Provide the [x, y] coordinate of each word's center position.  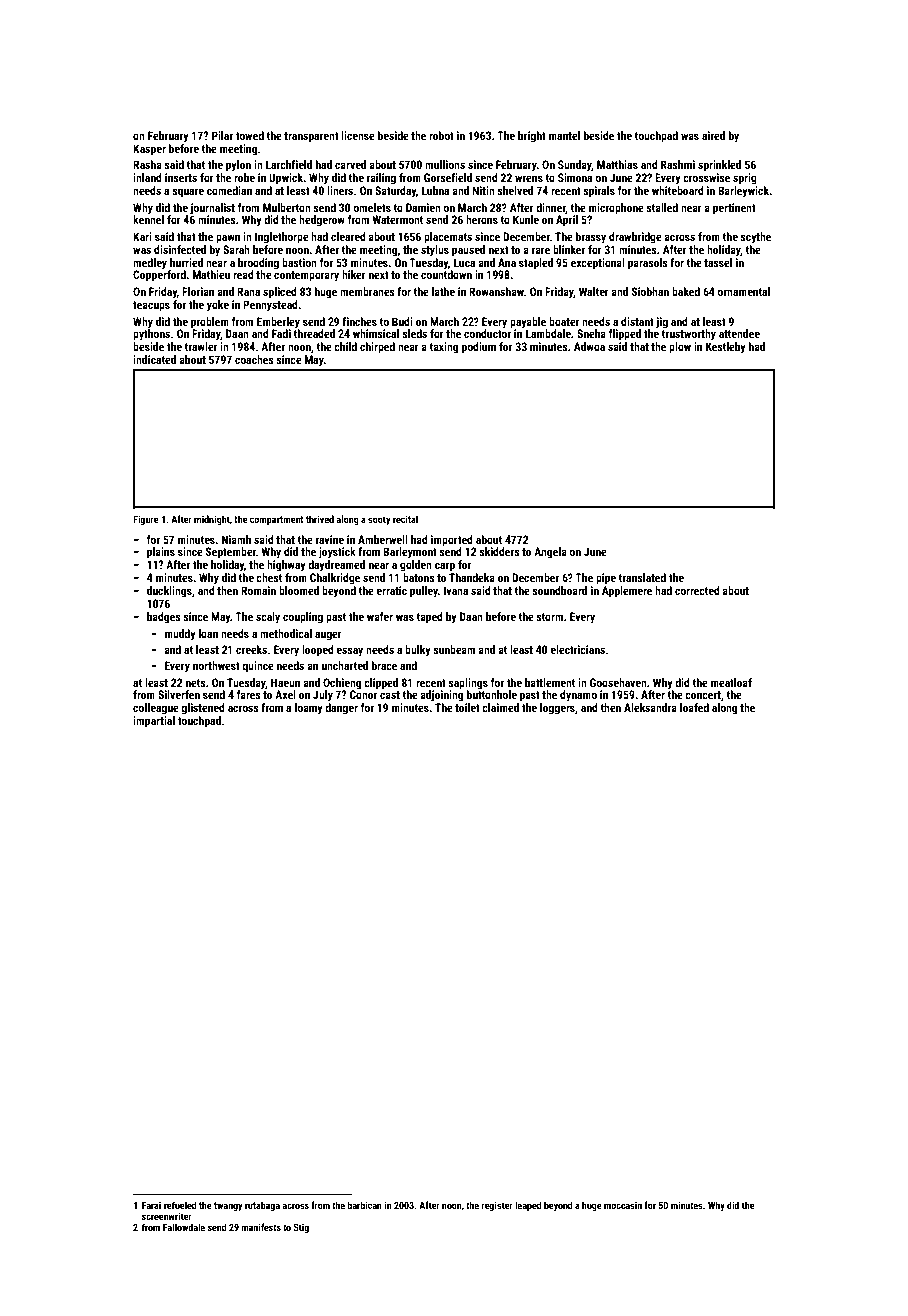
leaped [528, 1206]
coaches [254, 359]
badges [164, 618]
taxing [443, 348]
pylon [238, 166]
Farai [151, 1205]
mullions [445, 164]
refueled [180, 1205]
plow [680, 348]
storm [549, 617]
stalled [662, 207]
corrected [697, 590]
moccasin [623, 1205]
